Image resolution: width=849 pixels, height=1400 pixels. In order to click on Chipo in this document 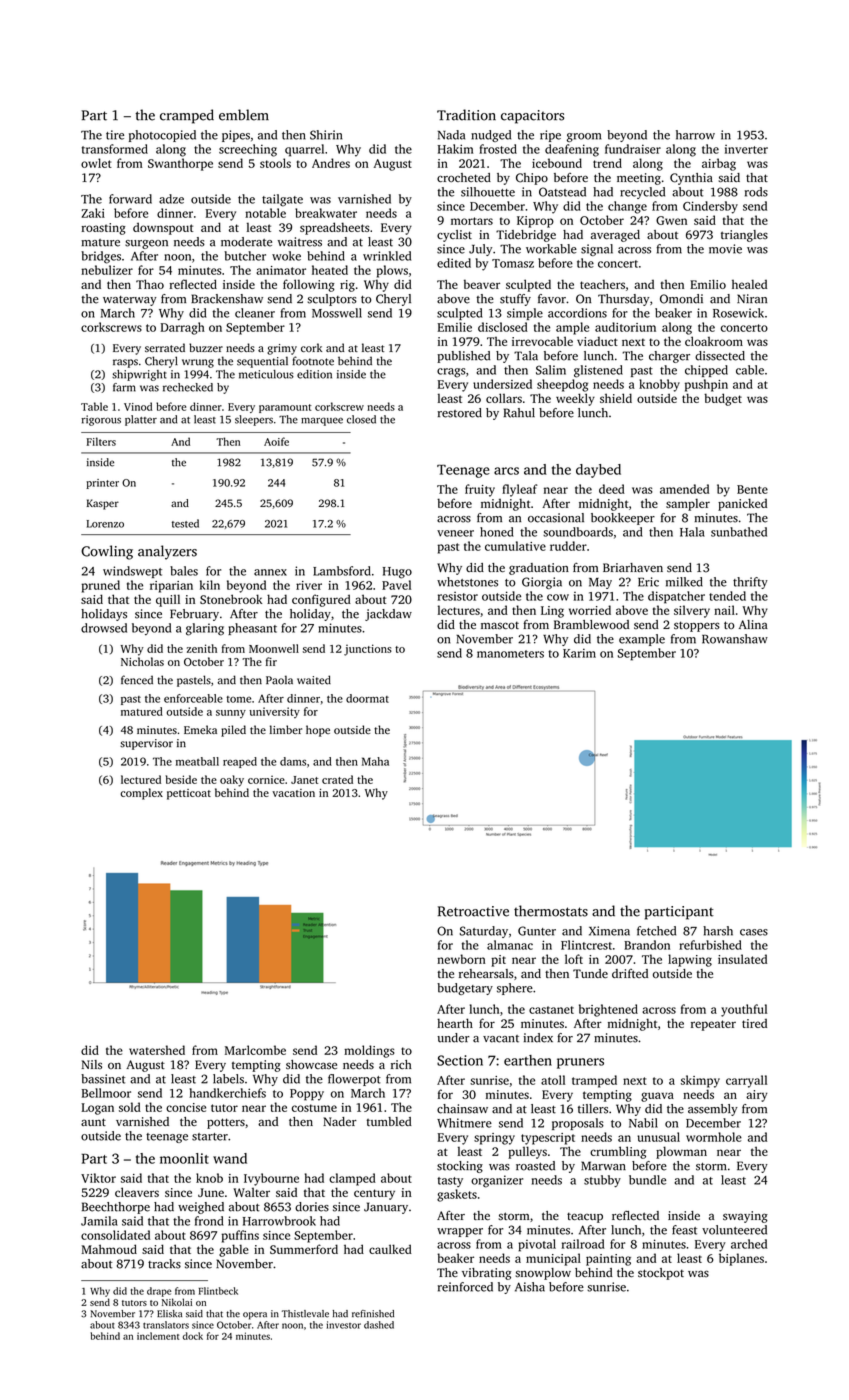, I will do `click(532, 179)`.
